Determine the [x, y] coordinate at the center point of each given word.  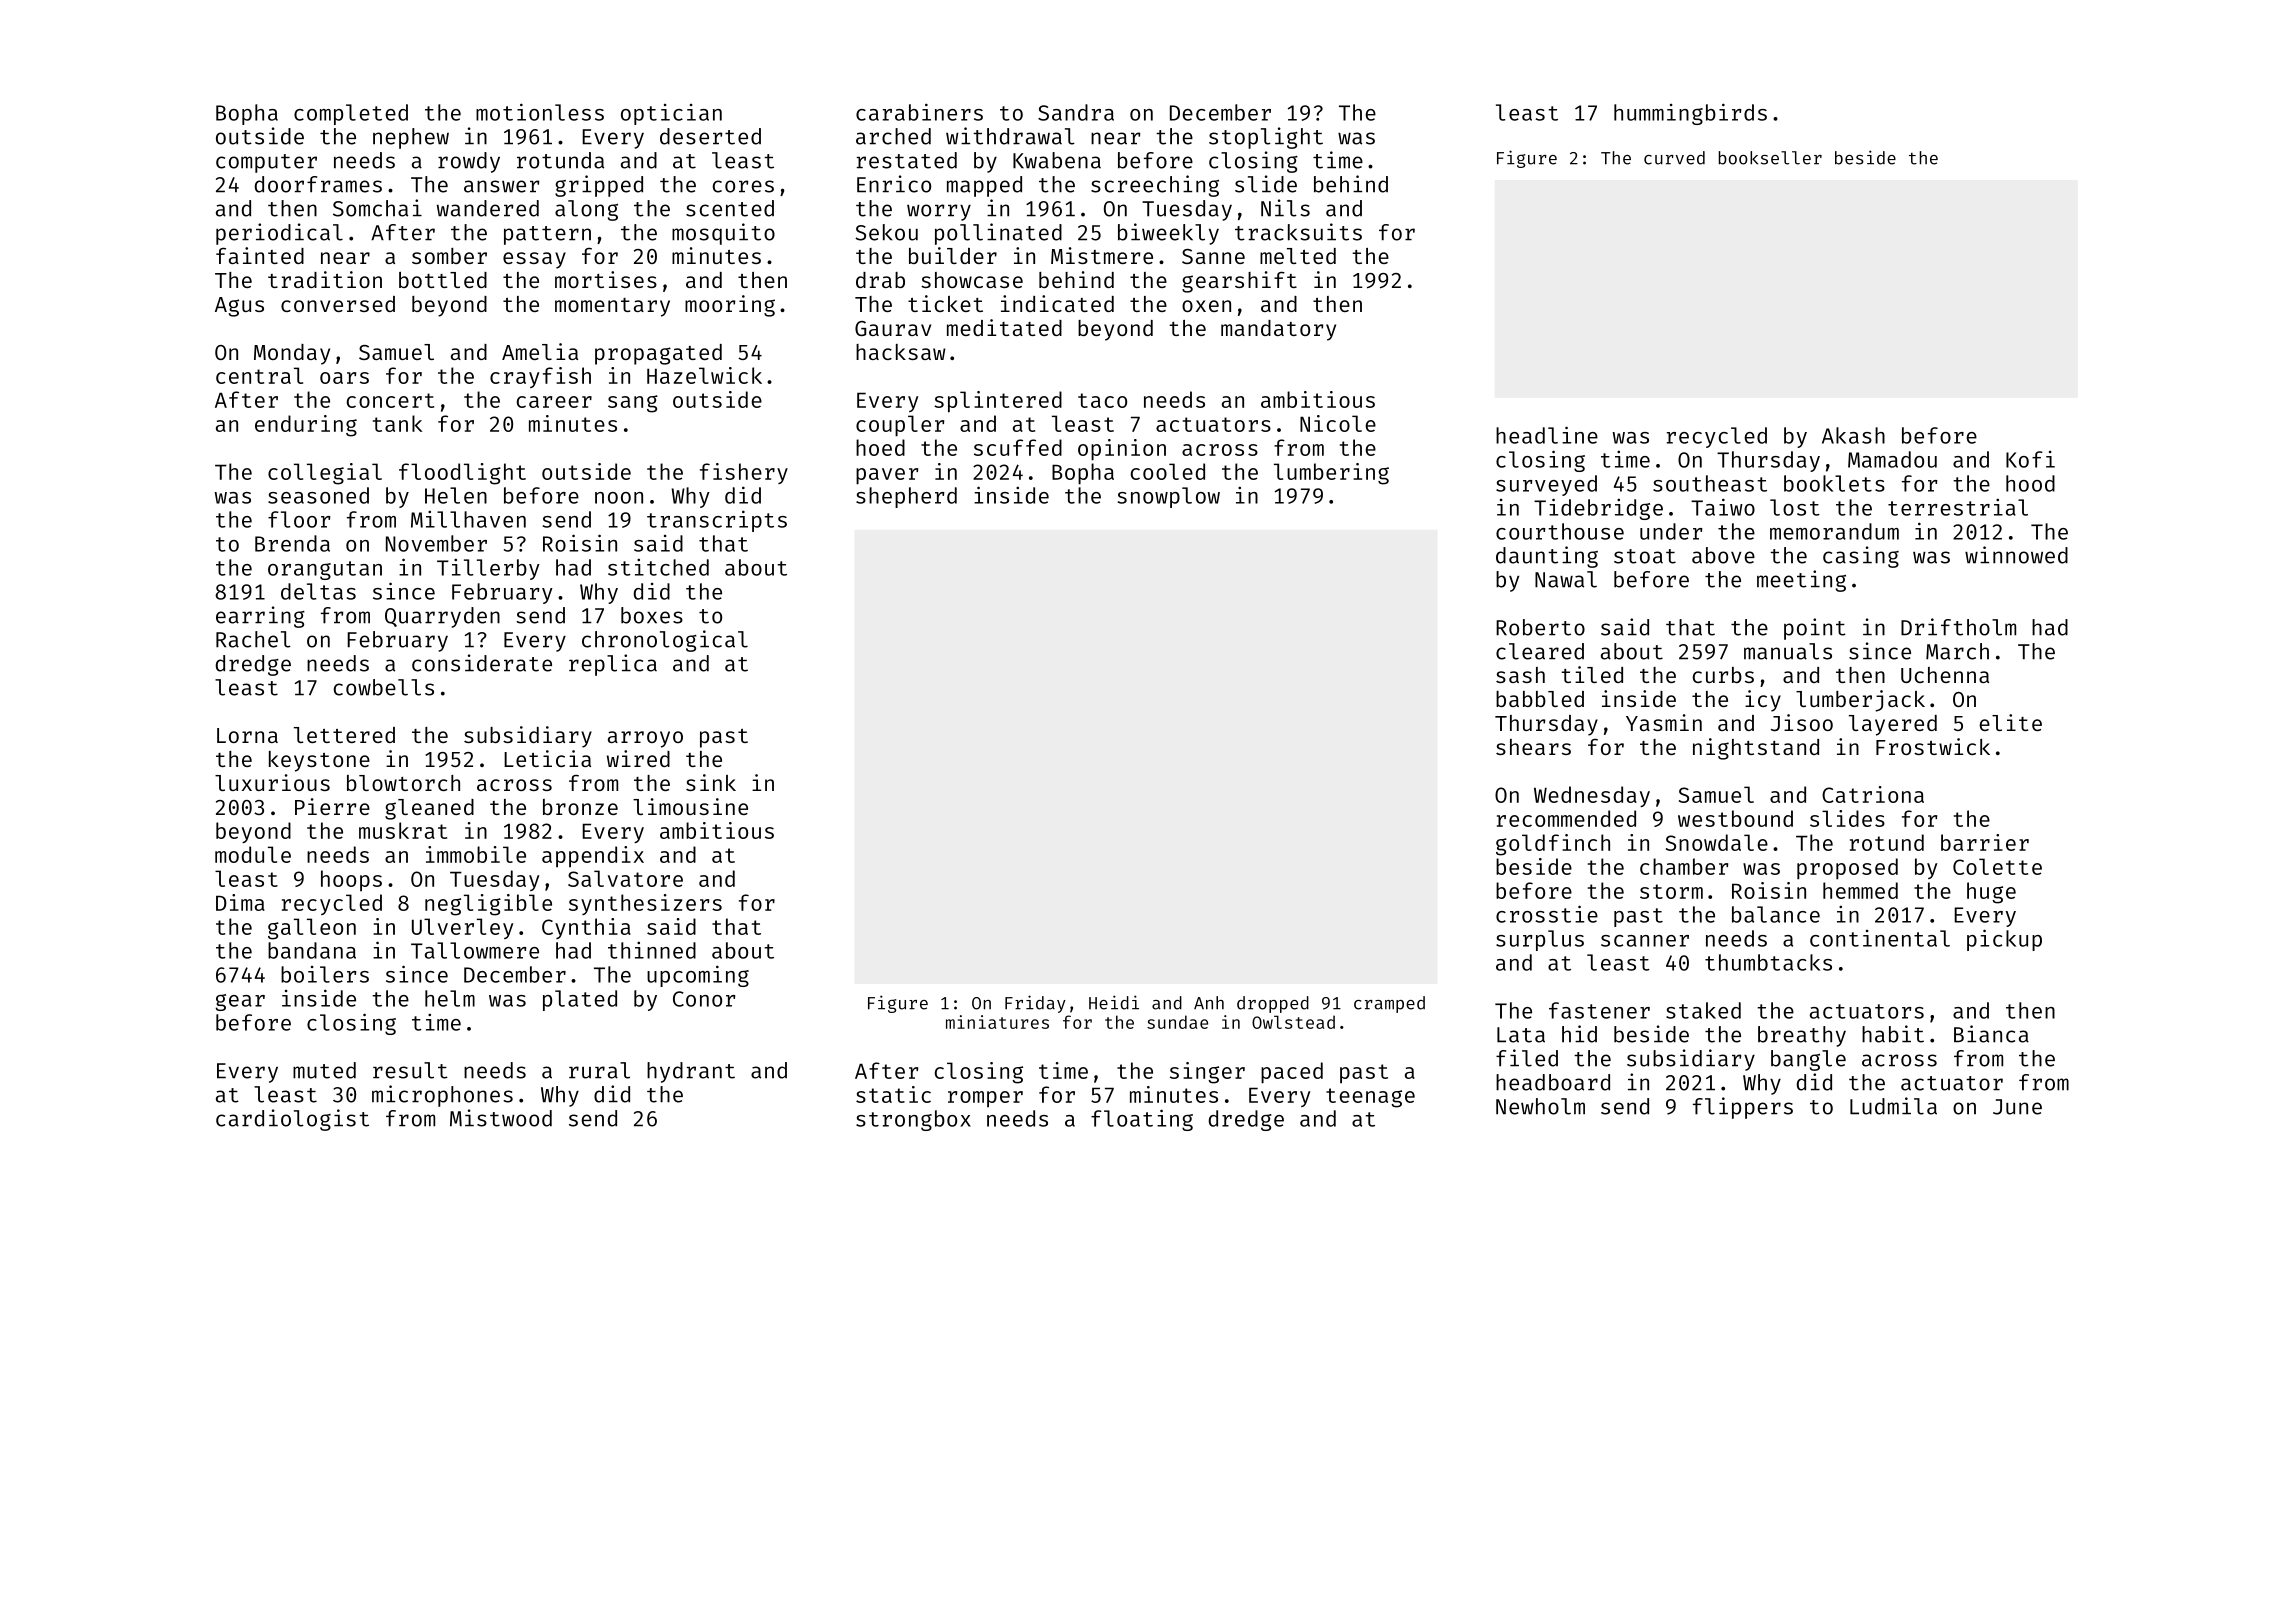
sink [711, 782]
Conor [704, 999]
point [1815, 629]
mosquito [723, 234]
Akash [1853, 435]
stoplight [1266, 138]
